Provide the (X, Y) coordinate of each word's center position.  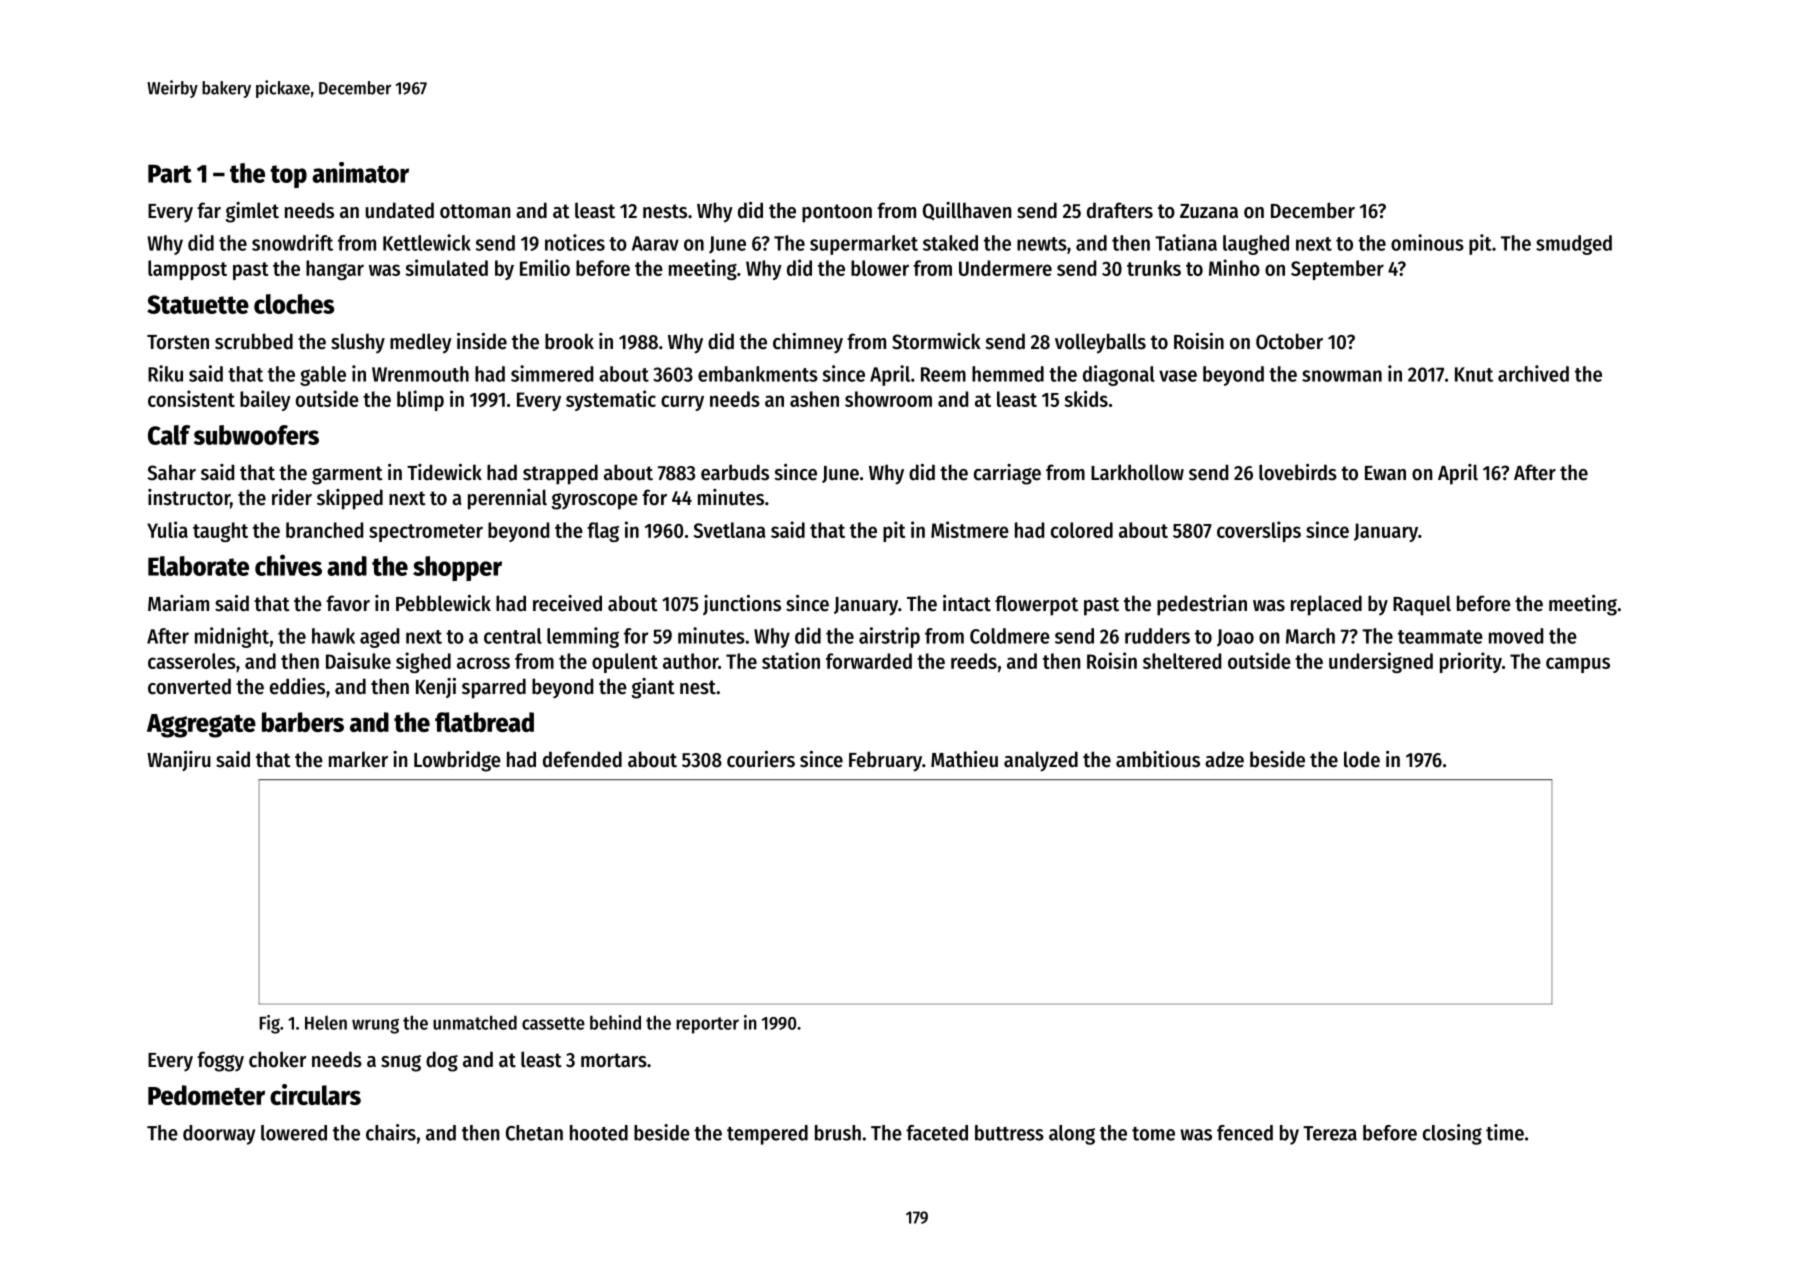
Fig (270, 1024)
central (513, 636)
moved (1516, 636)
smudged (1574, 245)
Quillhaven (967, 211)
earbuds (735, 472)
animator (360, 172)
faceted (937, 1133)
